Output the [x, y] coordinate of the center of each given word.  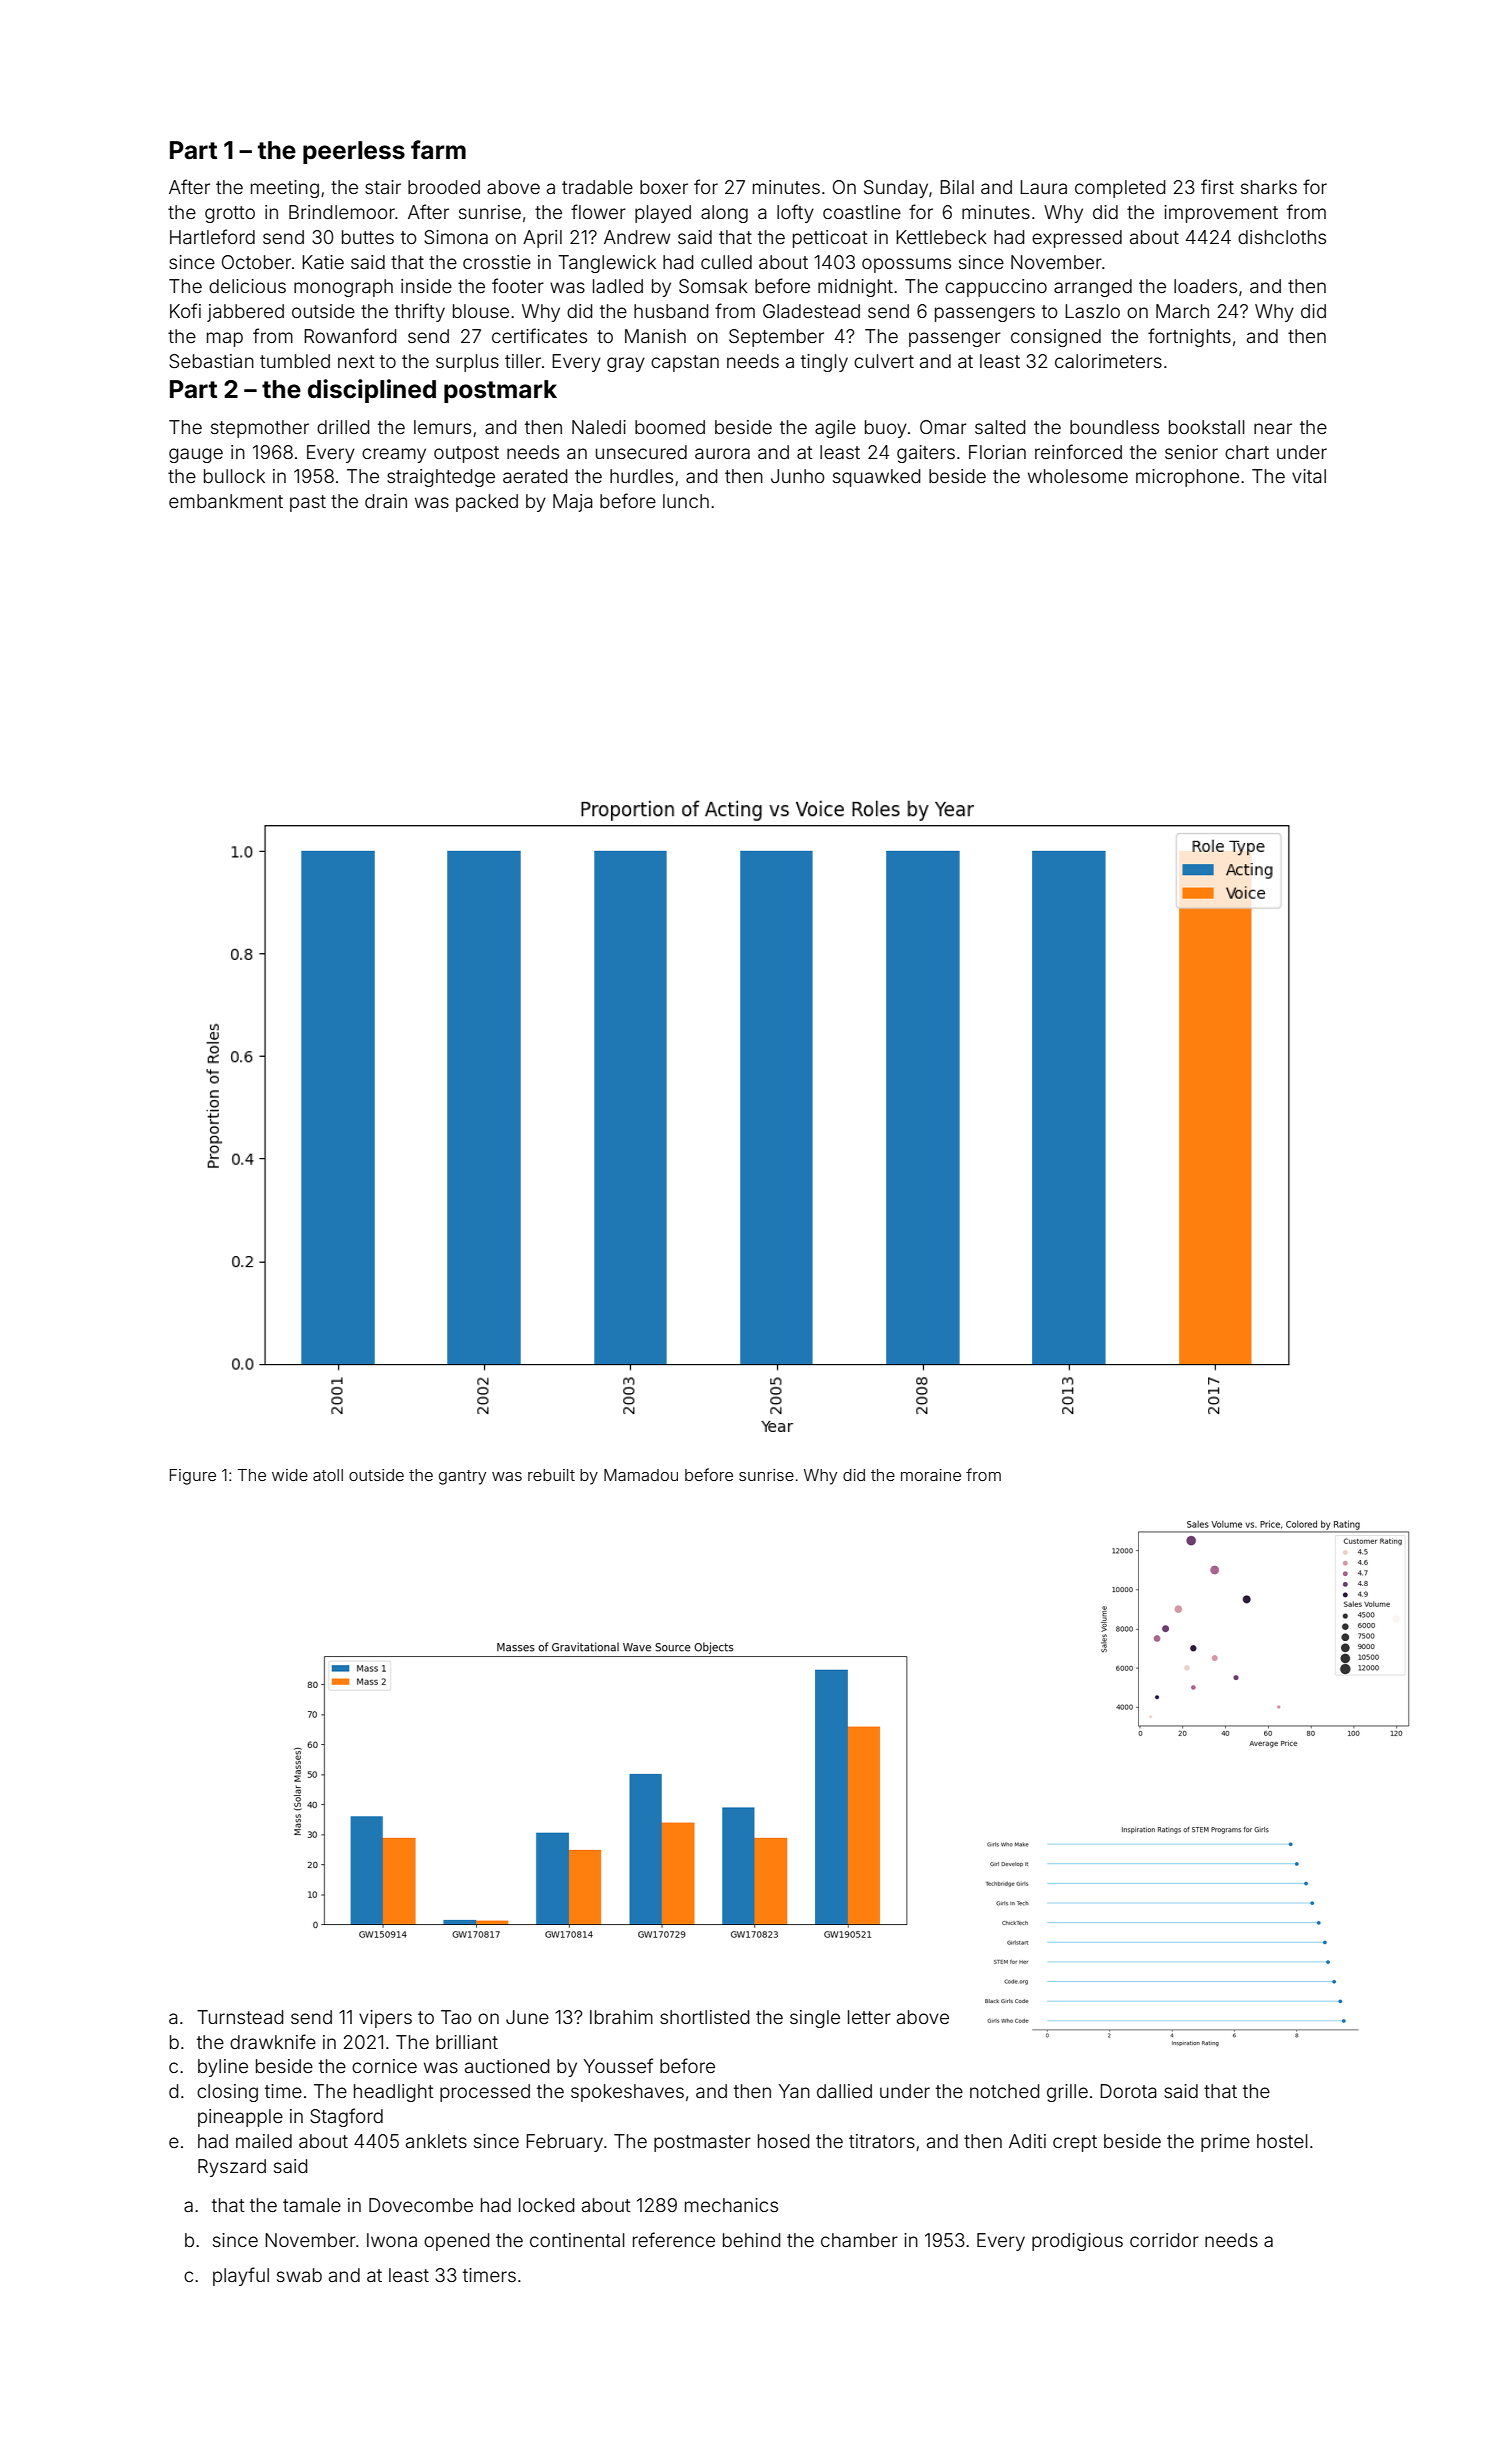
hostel [1282, 2141]
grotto [230, 214]
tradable [597, 187]
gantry [462, 1477]
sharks [1269, 187]
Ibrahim [621, 2017]
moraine [931, 1475]
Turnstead [240, 2017]
